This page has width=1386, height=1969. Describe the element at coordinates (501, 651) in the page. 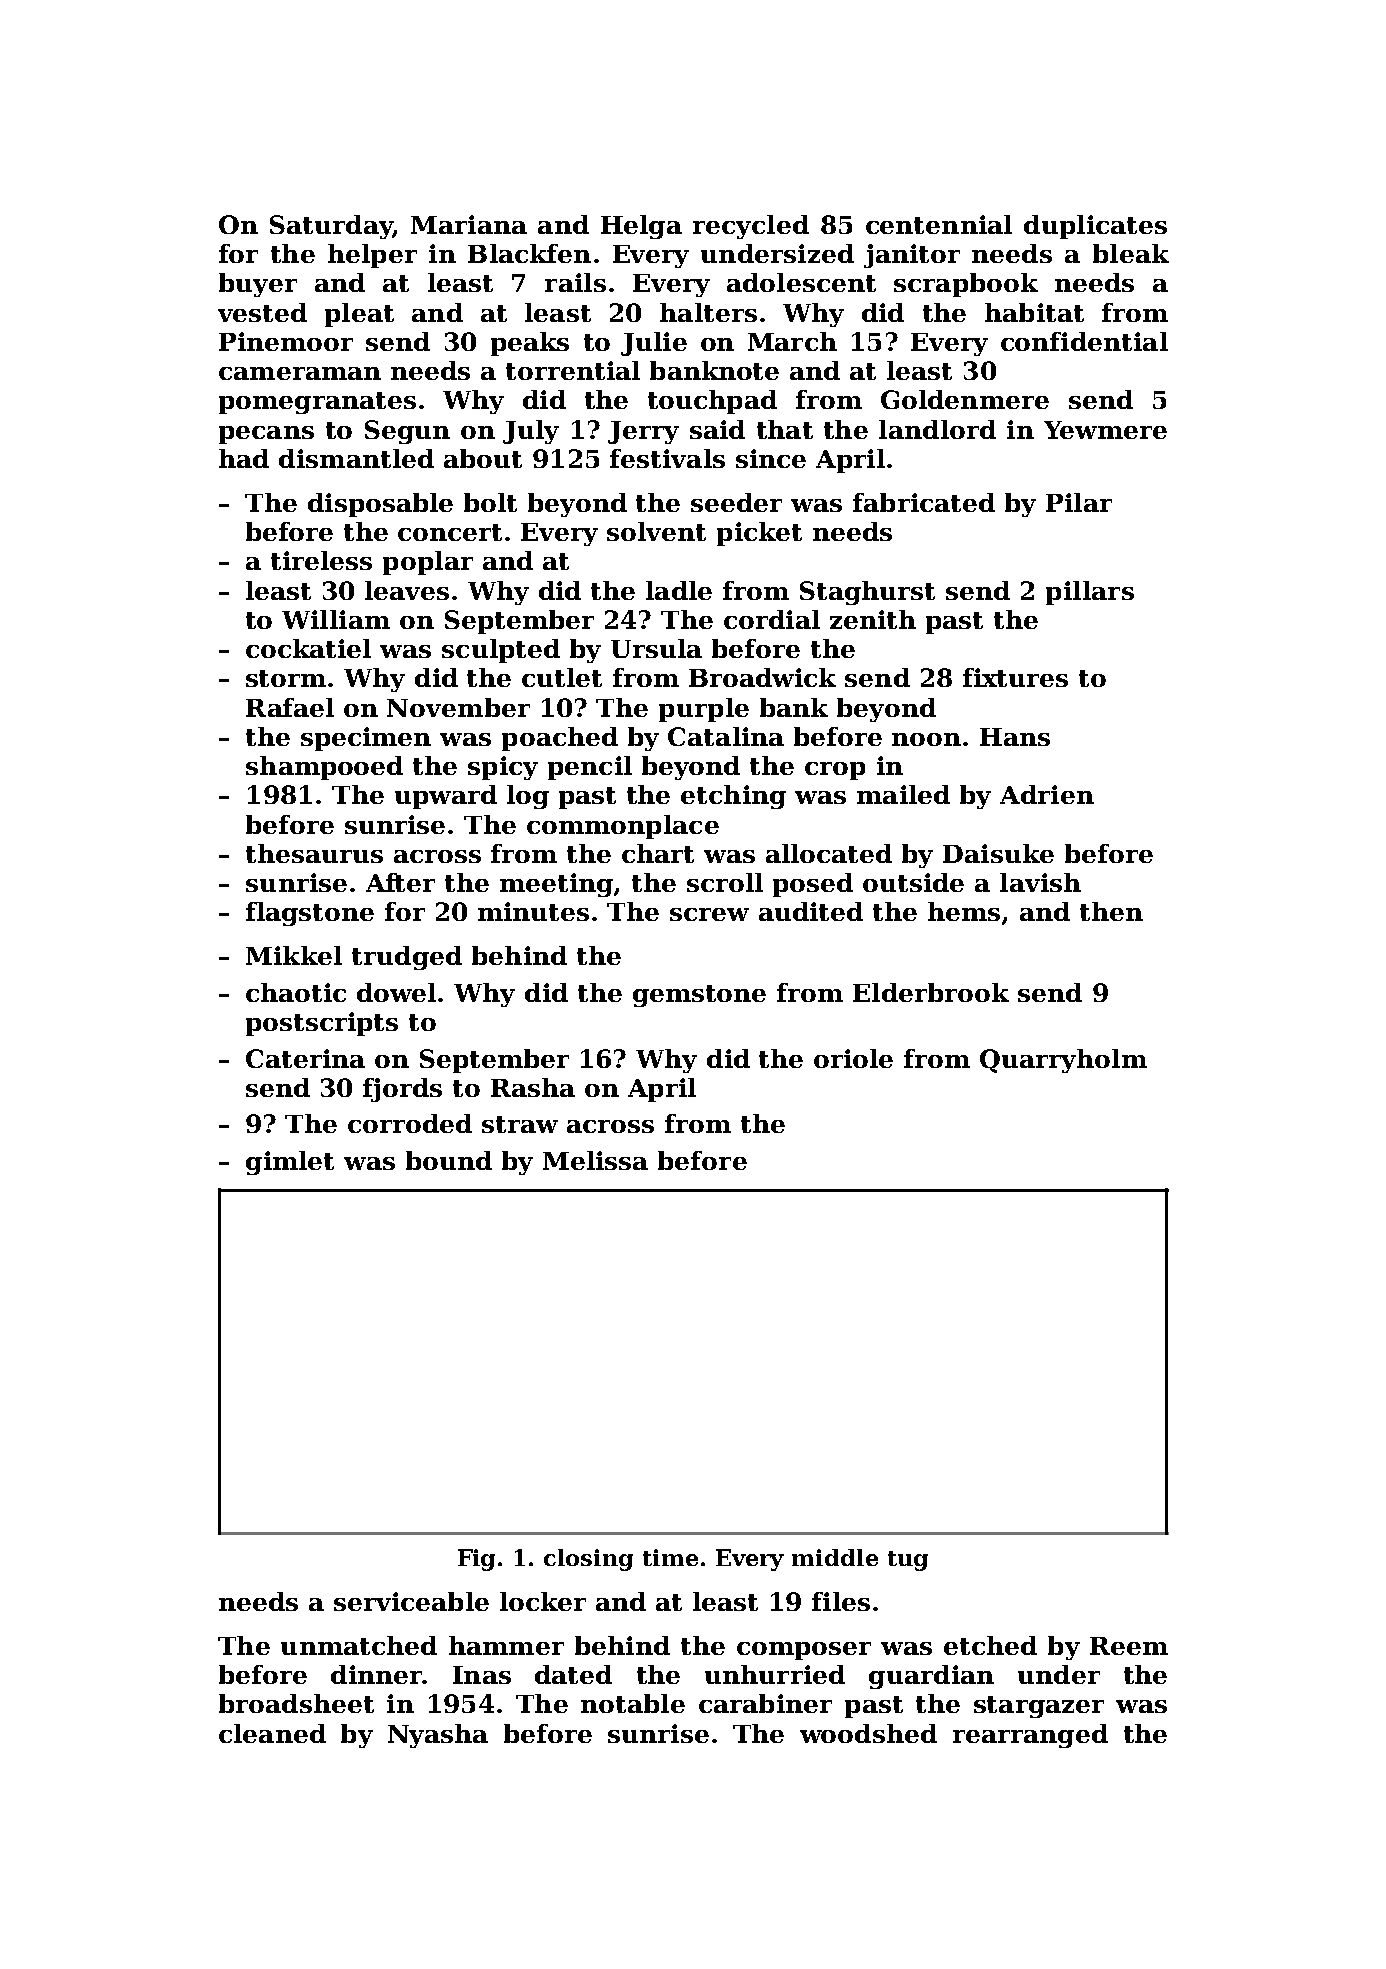

I see `sculpted` at that location.
